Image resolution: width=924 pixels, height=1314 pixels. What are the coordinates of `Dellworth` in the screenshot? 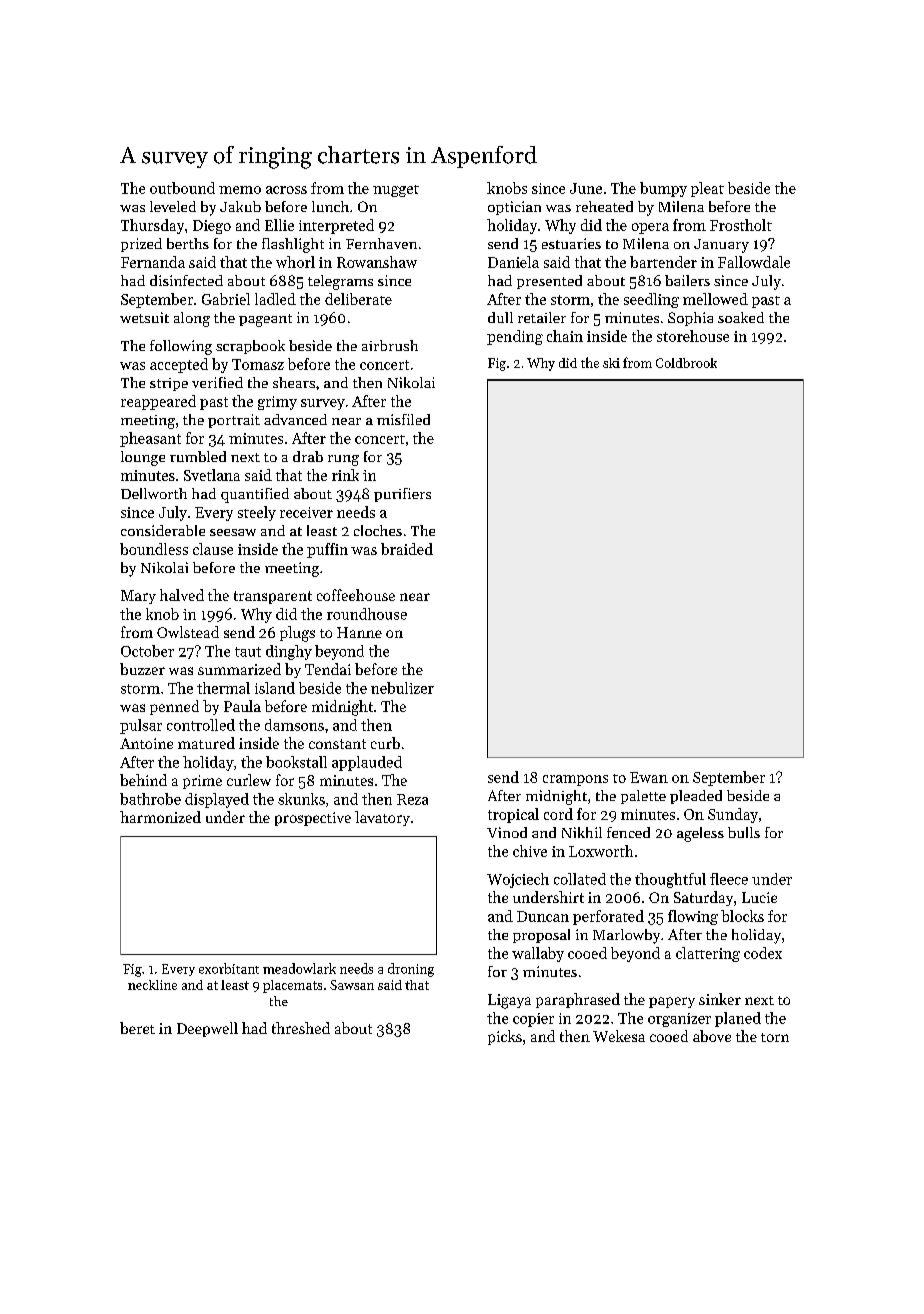 It's located at (154, 493).
